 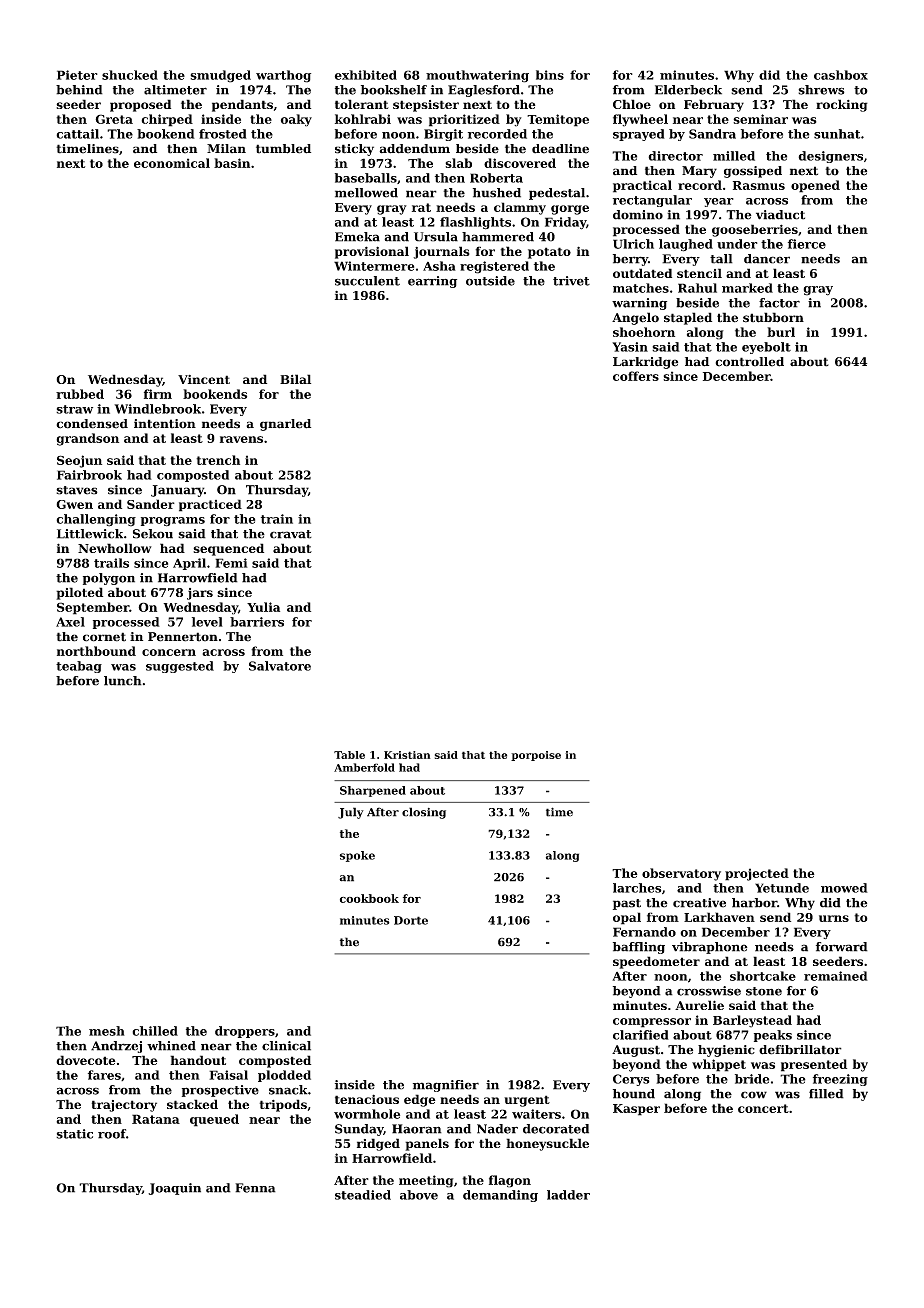 What do you see at coordinates (295, 379) in the screenshot?
I see `Bilal` at bounding box center [295, 379].
